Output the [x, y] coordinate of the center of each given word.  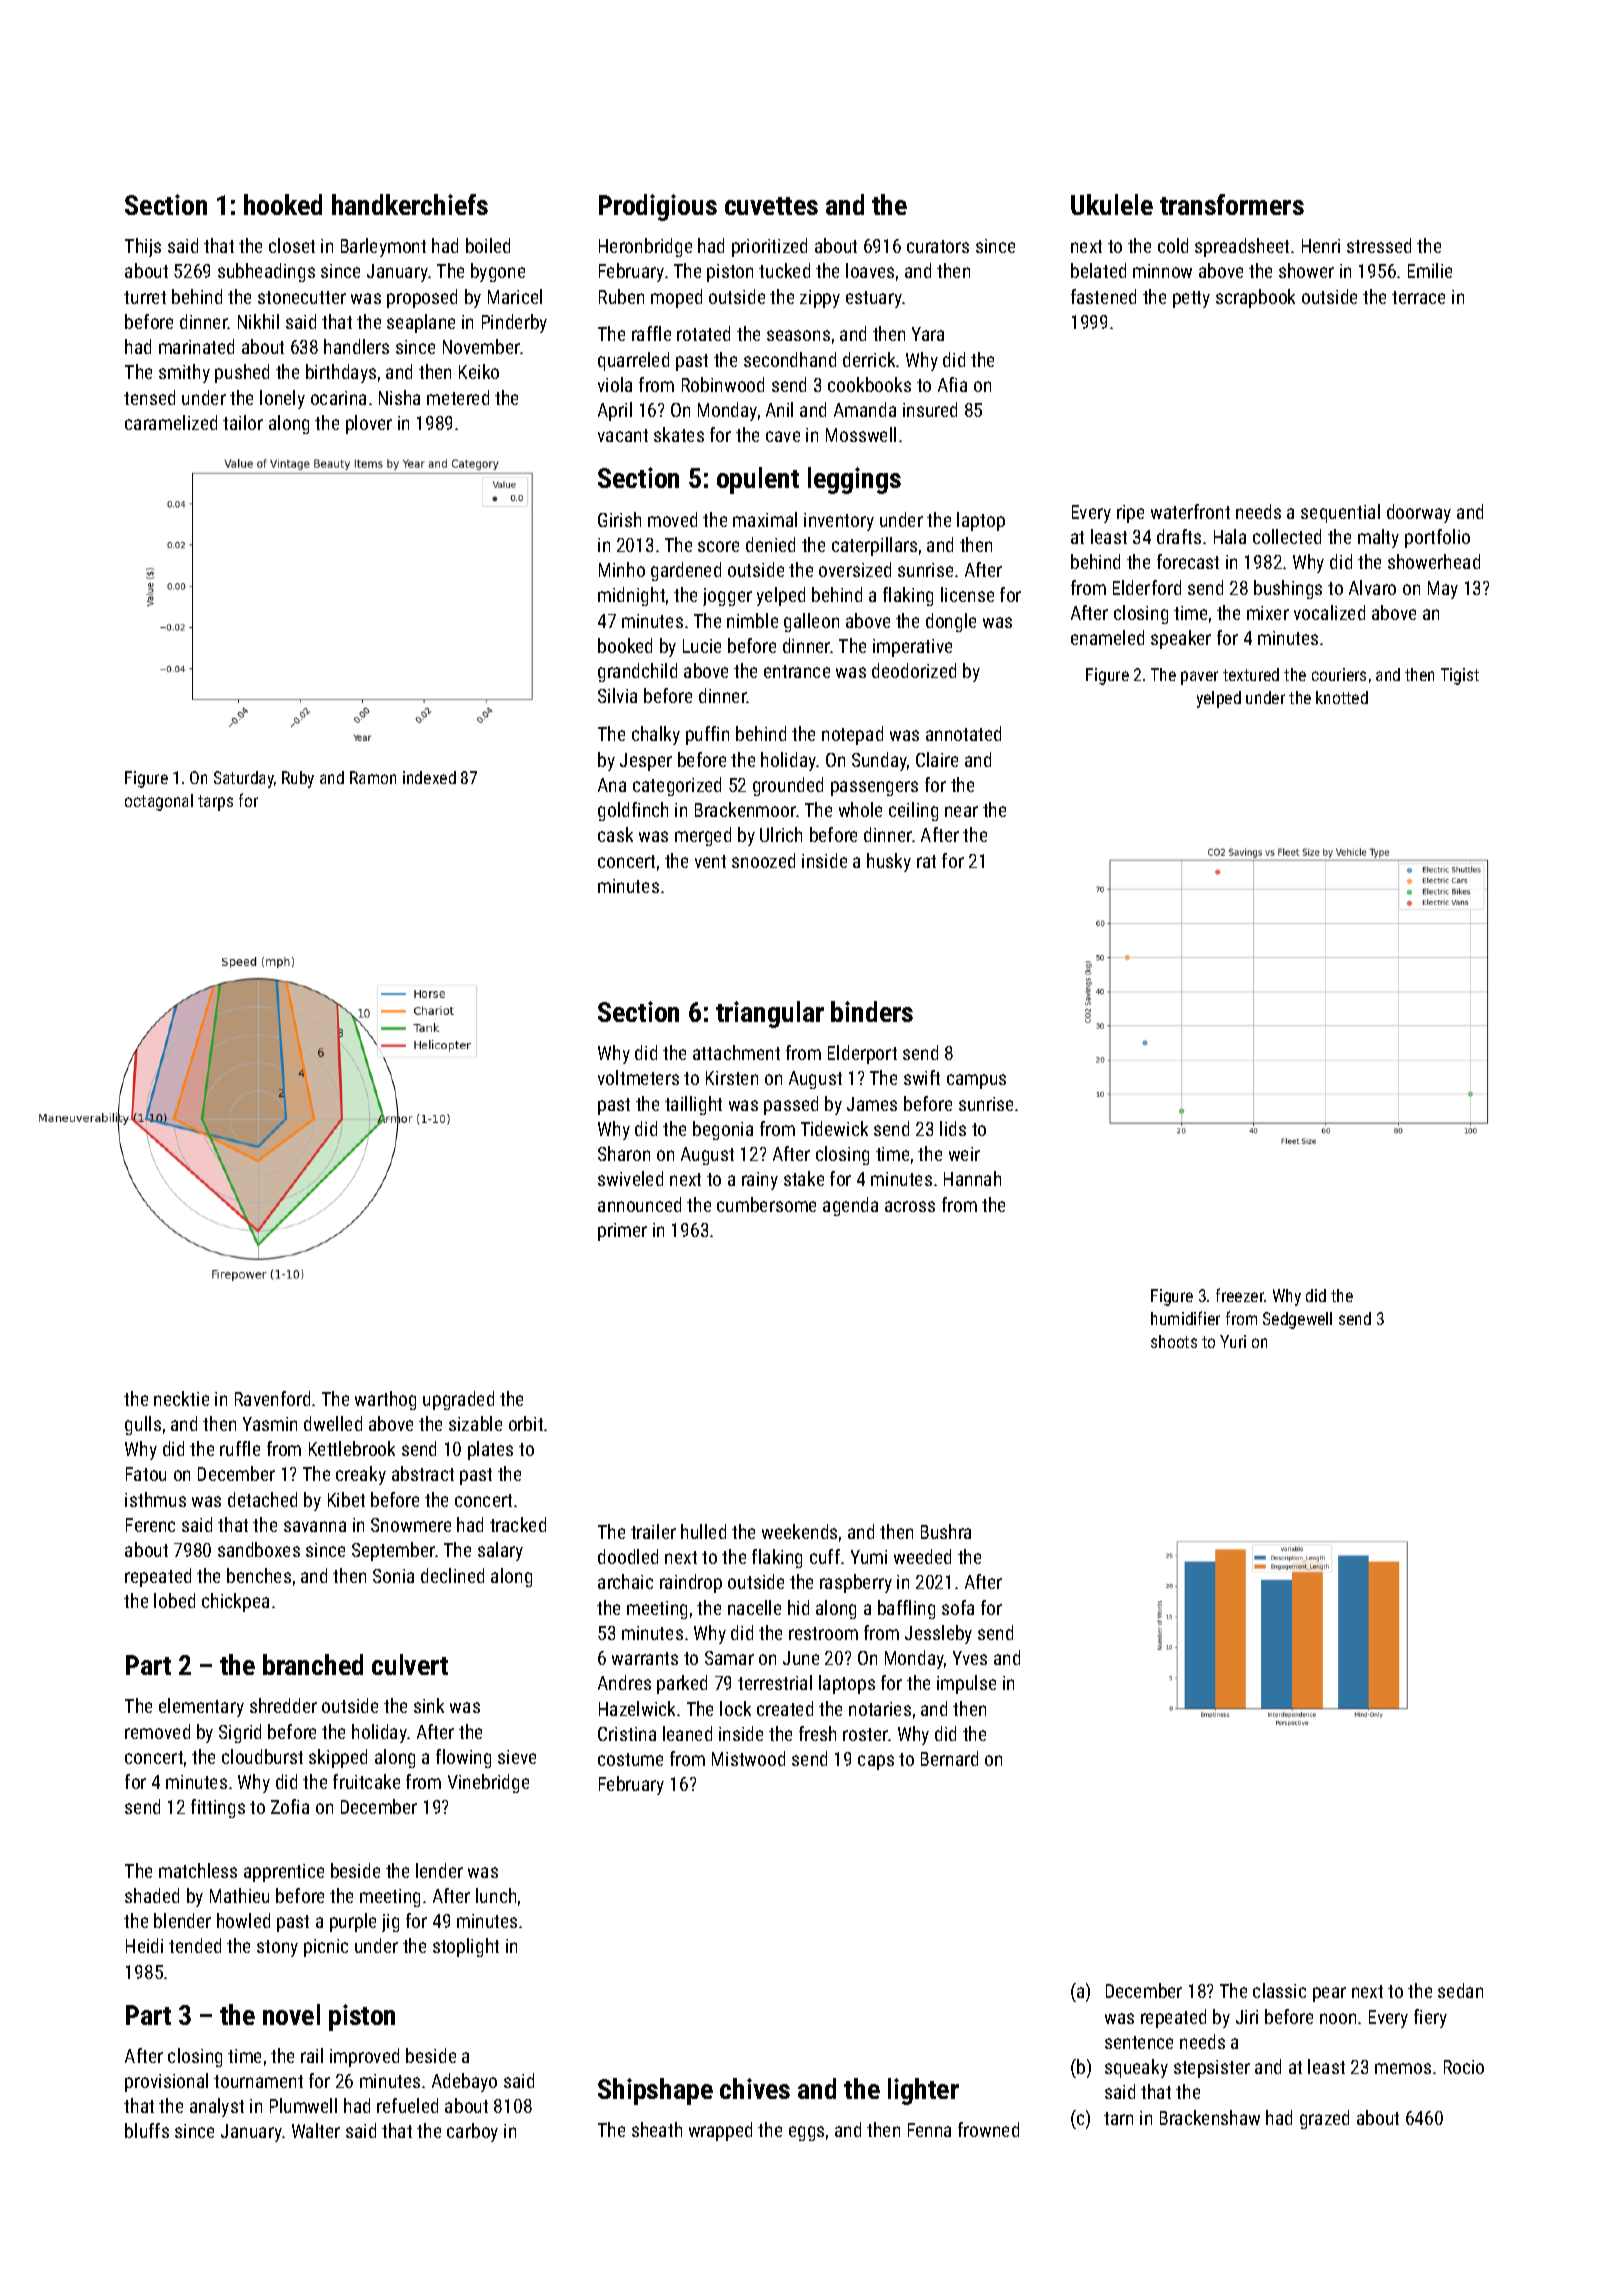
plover [369, 424]
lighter [923, 2091]
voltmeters [638, 1077]
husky [889, 862]
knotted [1342, 697]
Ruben [621, 296]
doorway [1419, 513]
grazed [1324, 2119]
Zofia [290, 1806]
